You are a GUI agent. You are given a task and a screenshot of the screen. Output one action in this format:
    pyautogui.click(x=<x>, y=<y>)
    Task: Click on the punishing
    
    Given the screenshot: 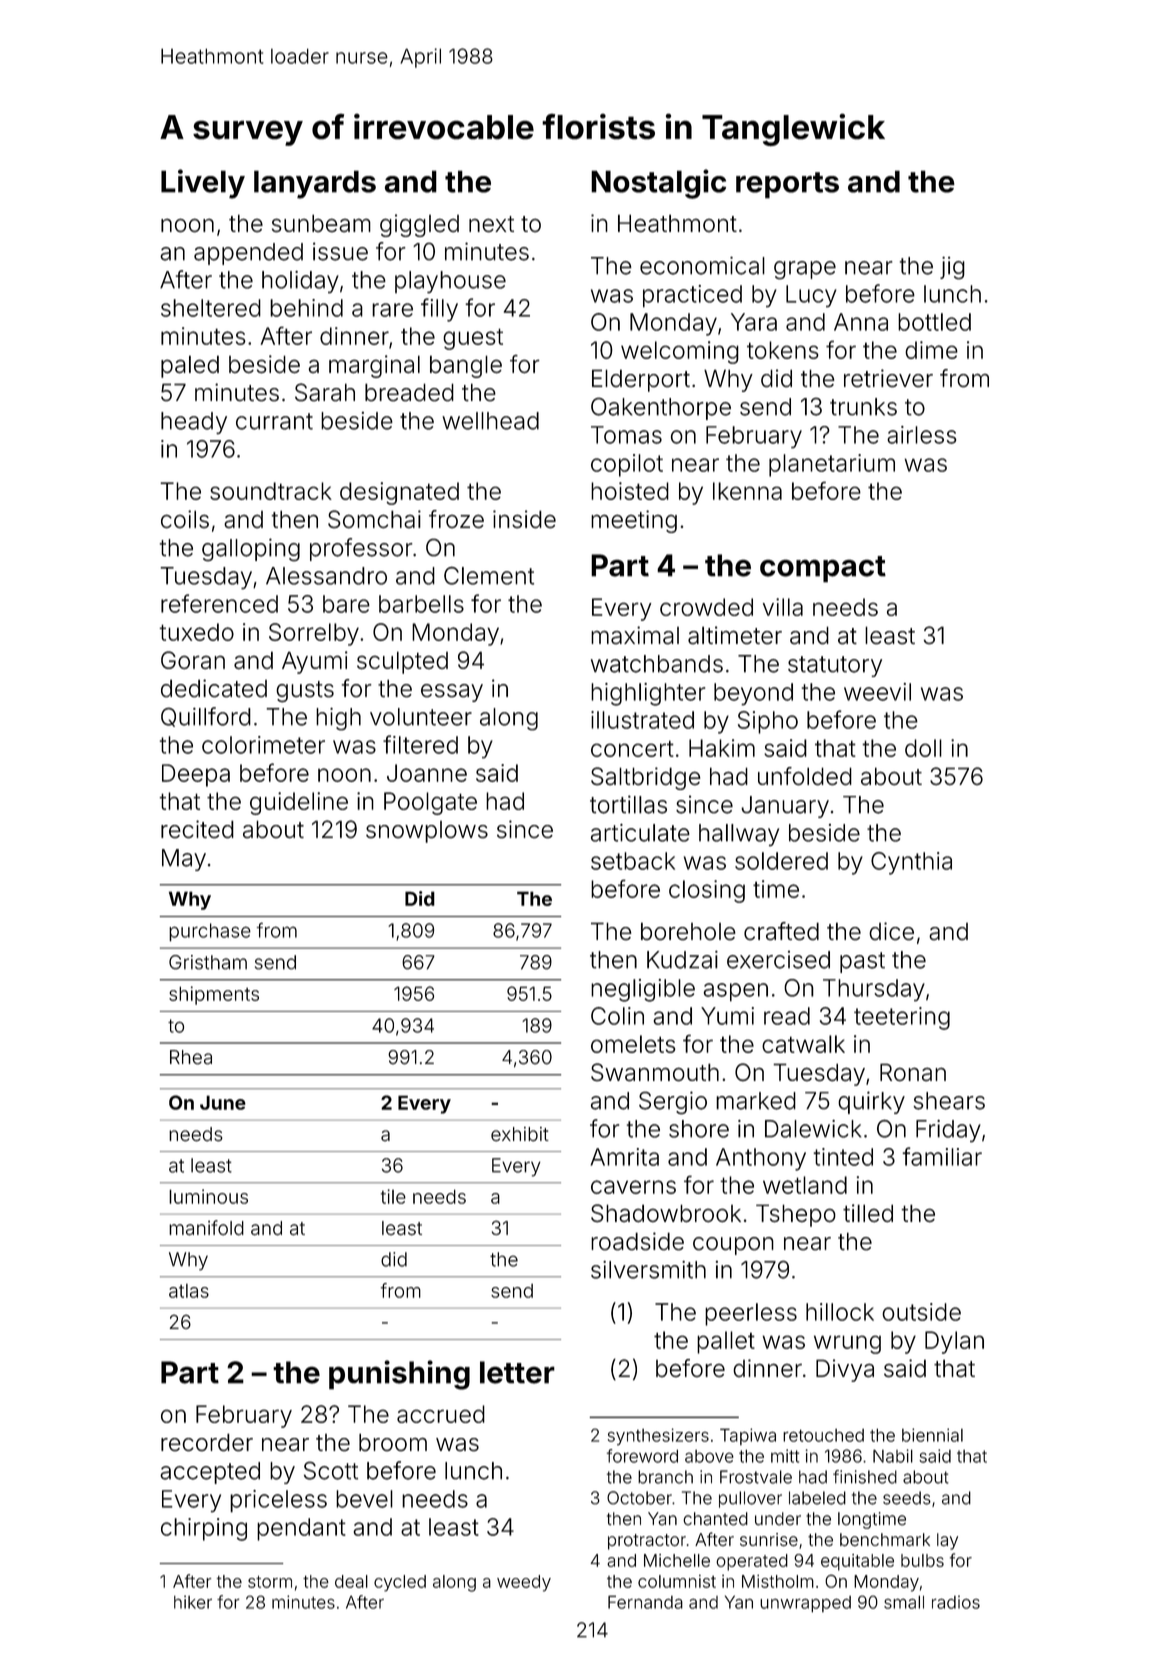 What is the action you would take?
    pyautogui.click(x=399, y=1375)
